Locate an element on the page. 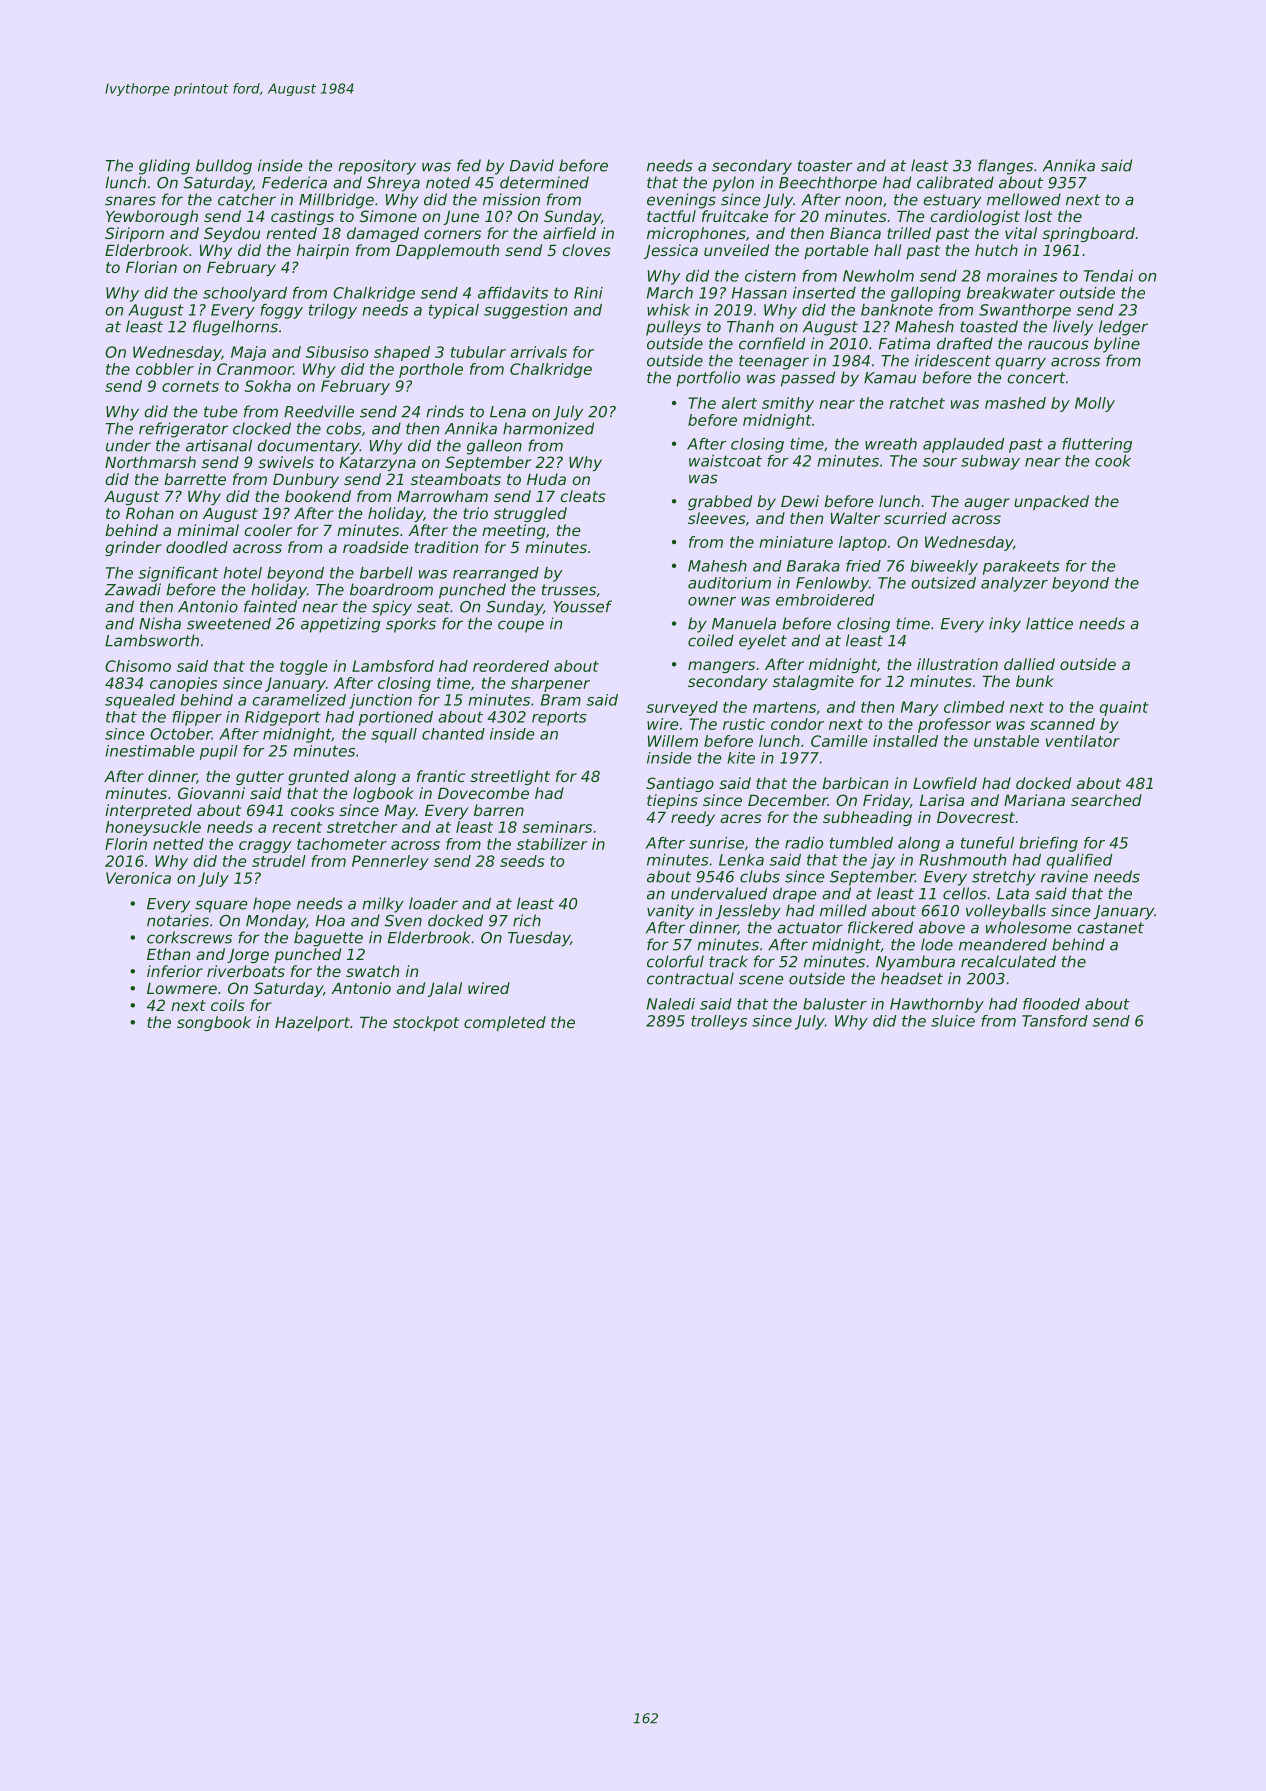  bunk is located at coordinates (1035, 681).
